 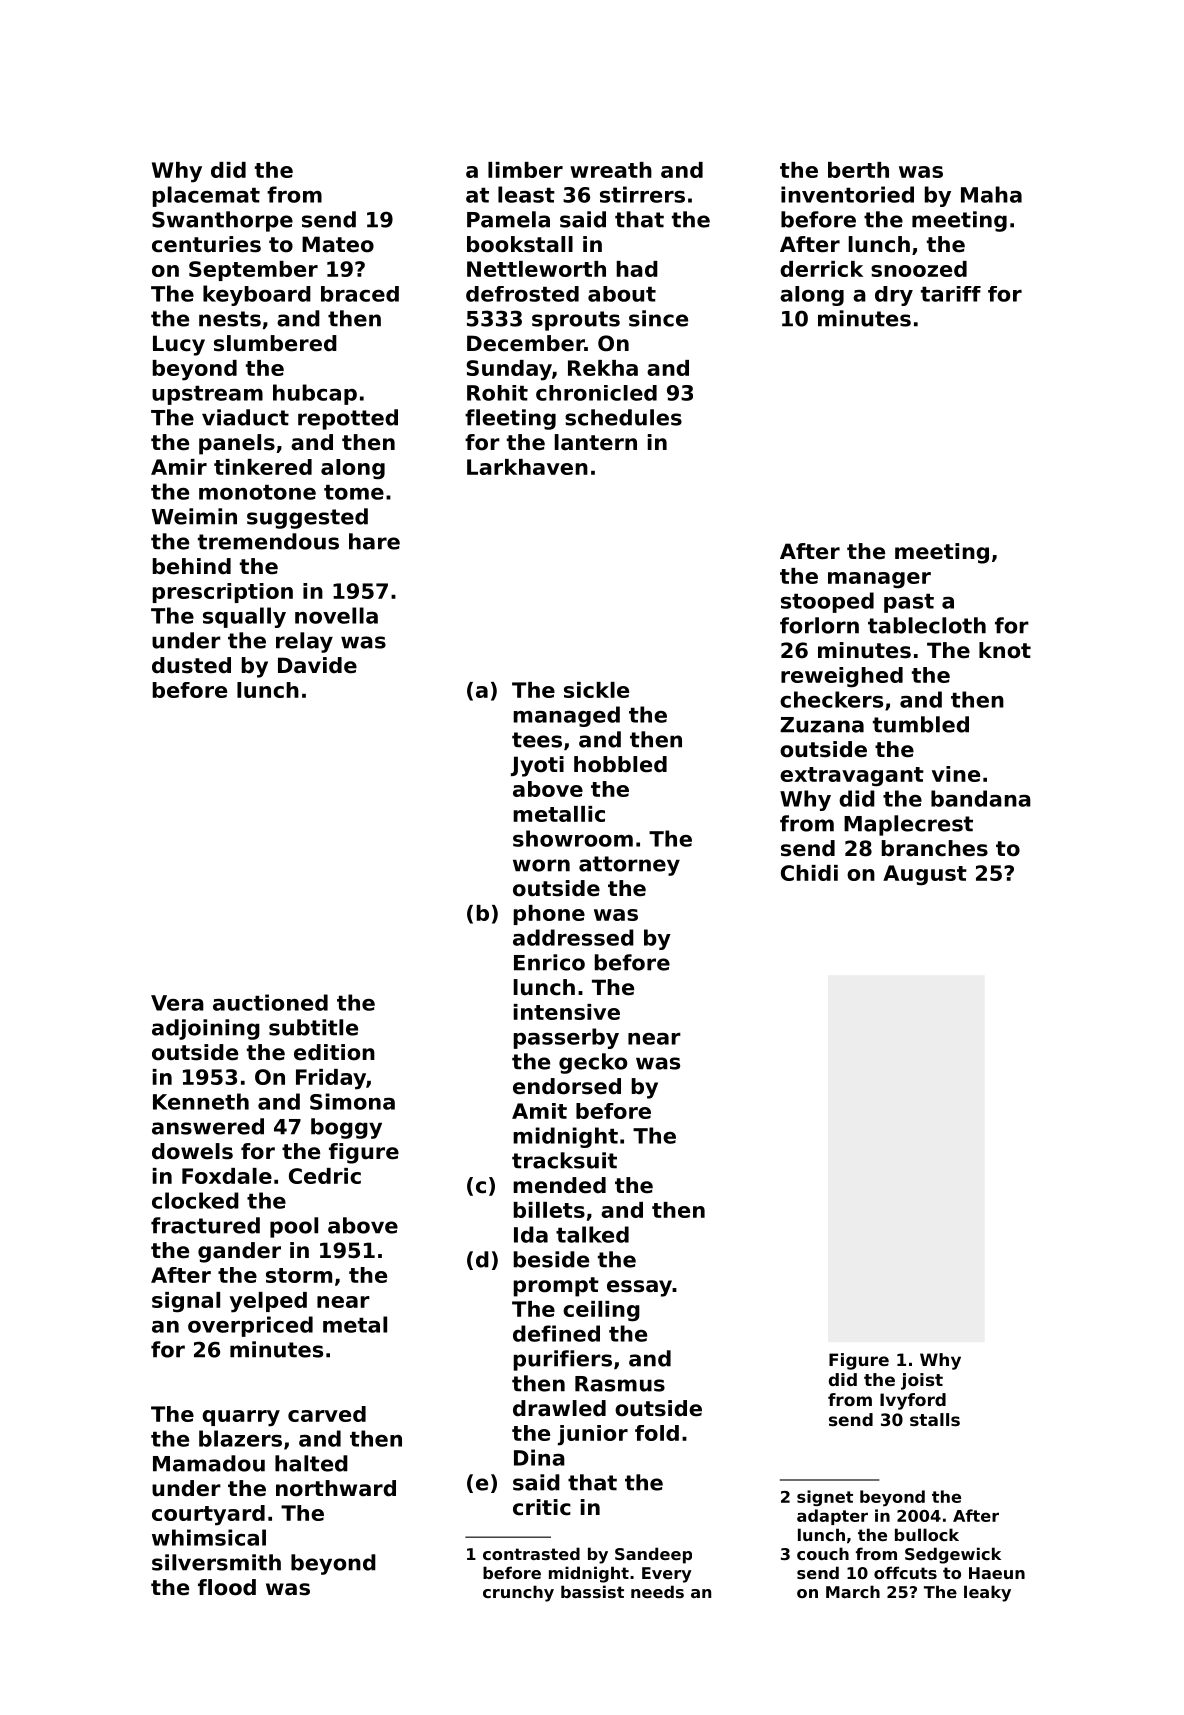 I want to click on novella, so click(x=336, y=615).
